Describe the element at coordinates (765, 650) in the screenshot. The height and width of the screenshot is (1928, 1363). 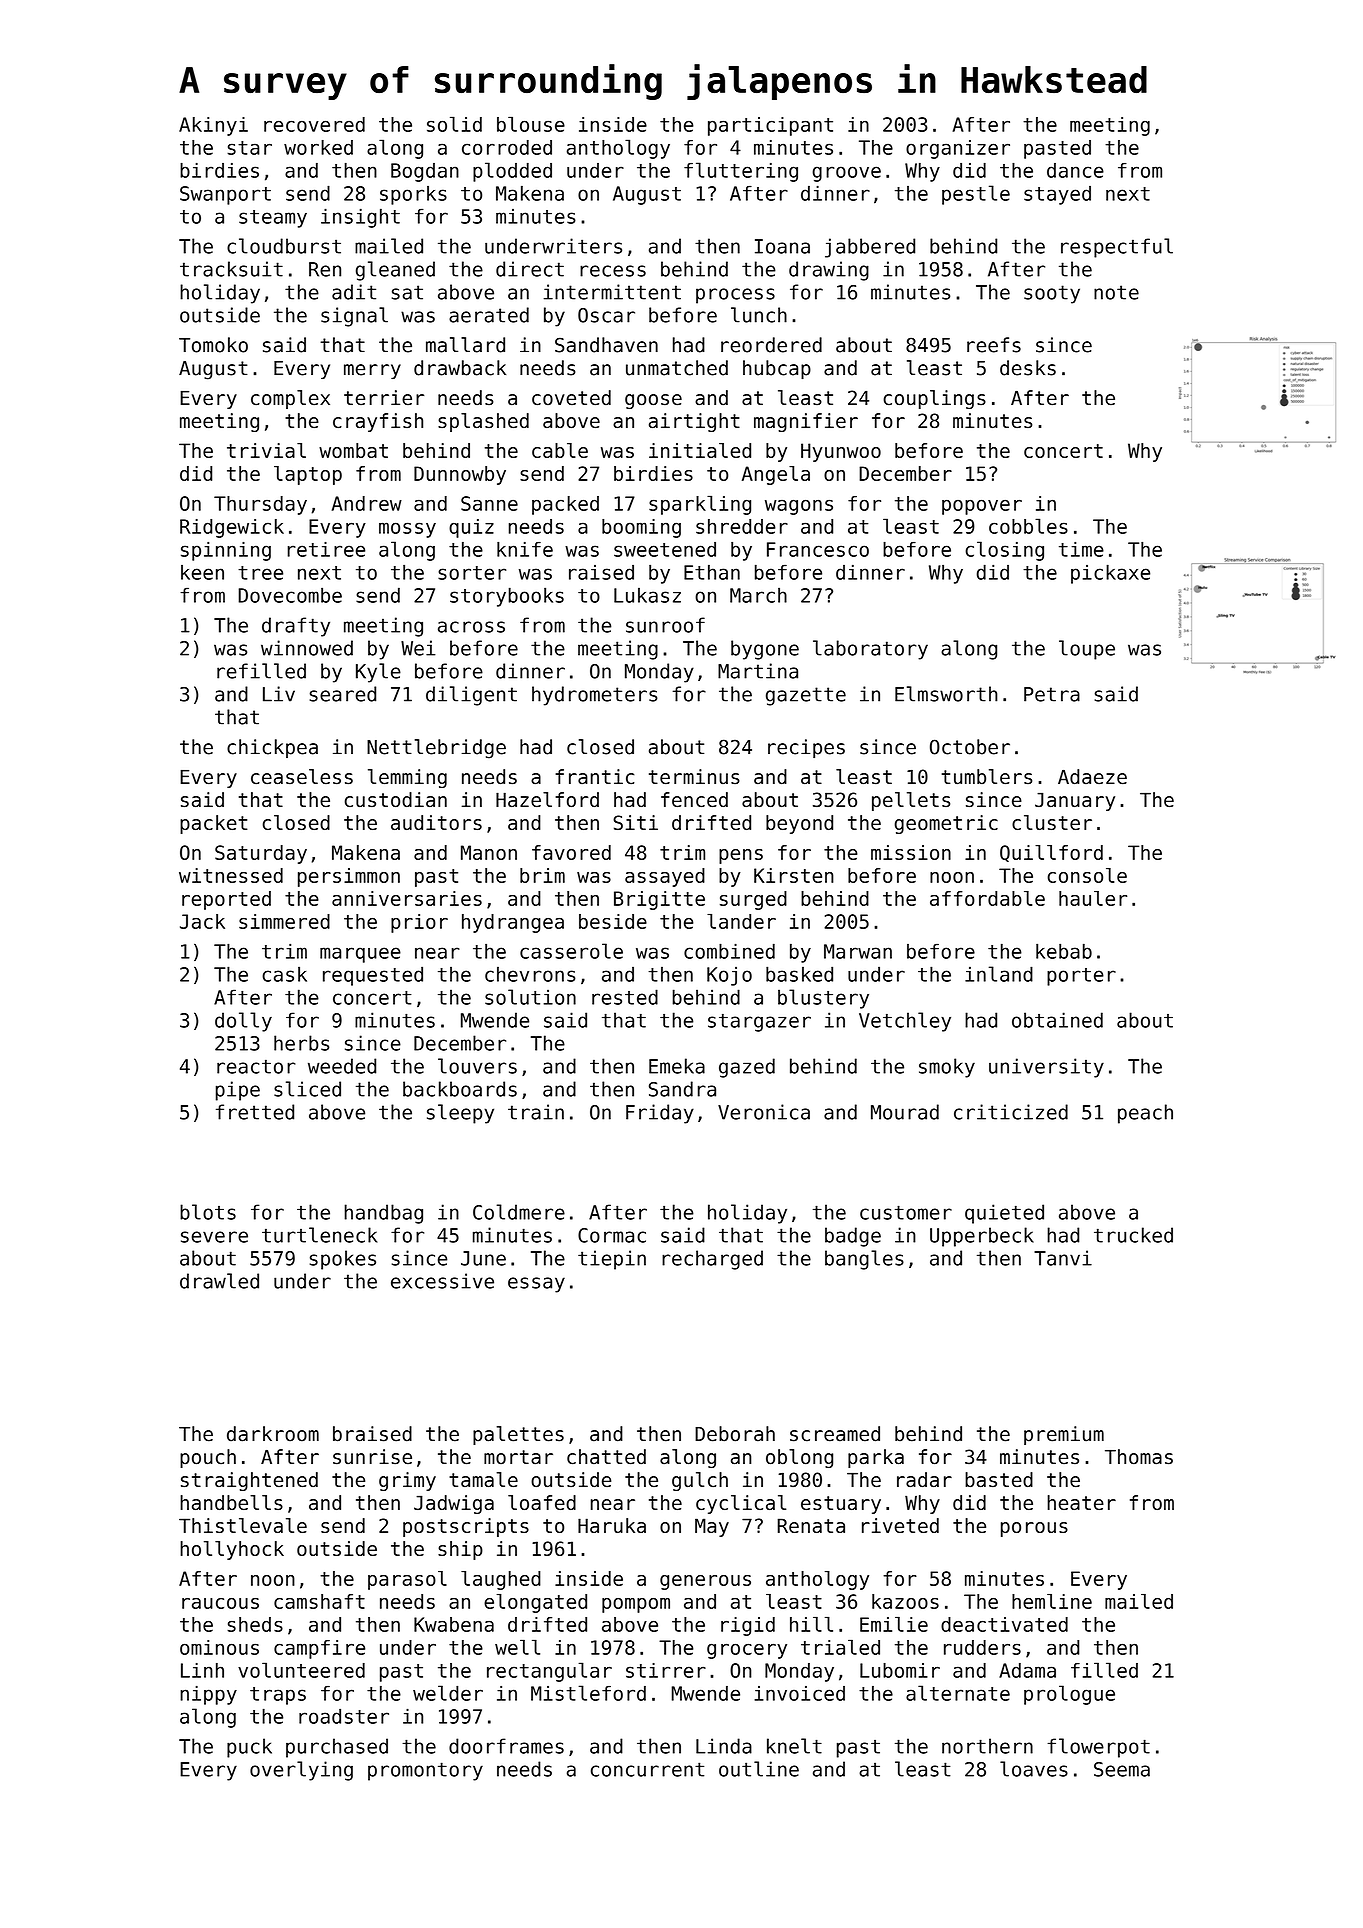
I see `bygone` at that location.
